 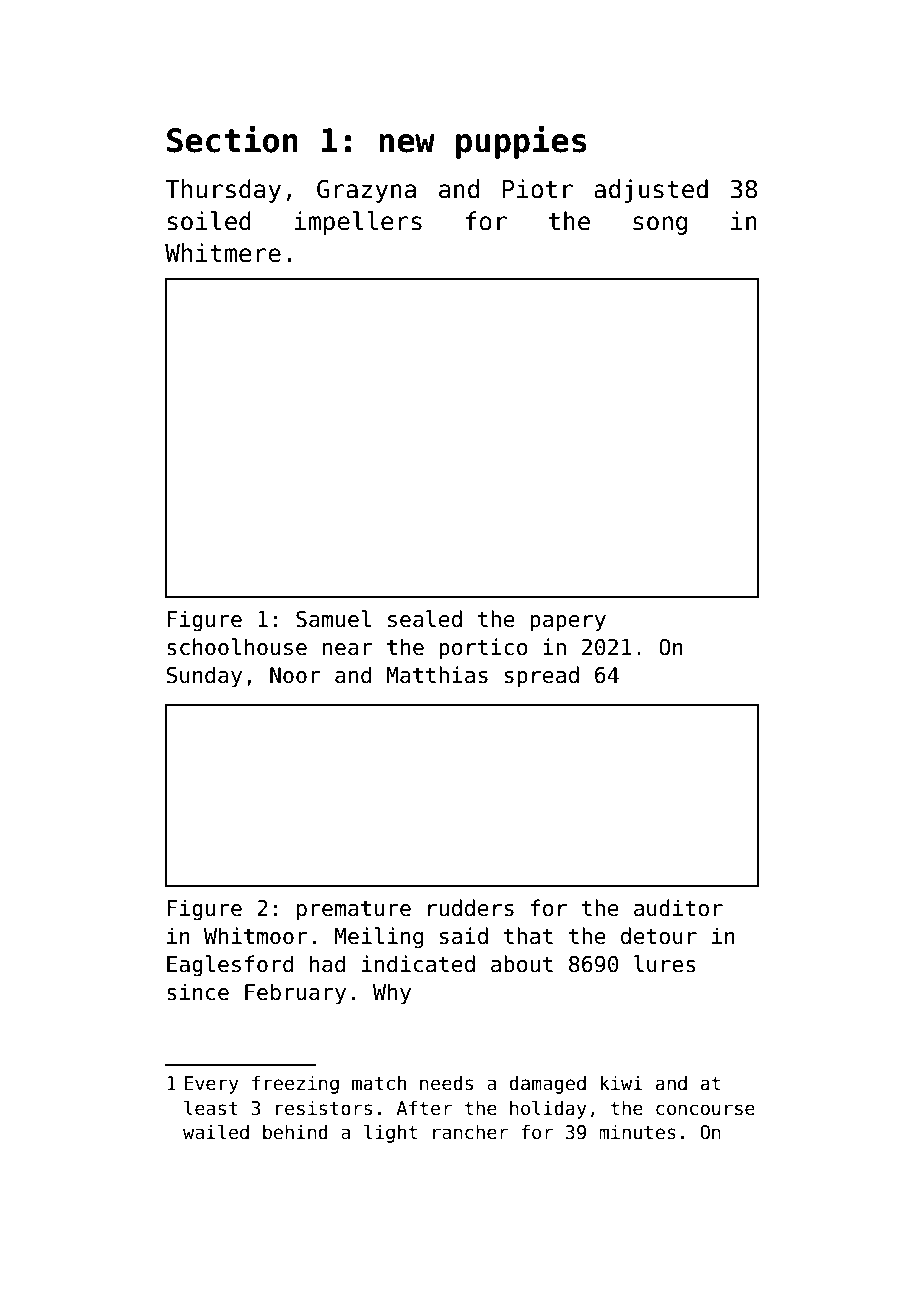 What do you see at coordinates (237, 647) in the screenshot?
I see `schoolhouse` at bounding box center [237, 647].
